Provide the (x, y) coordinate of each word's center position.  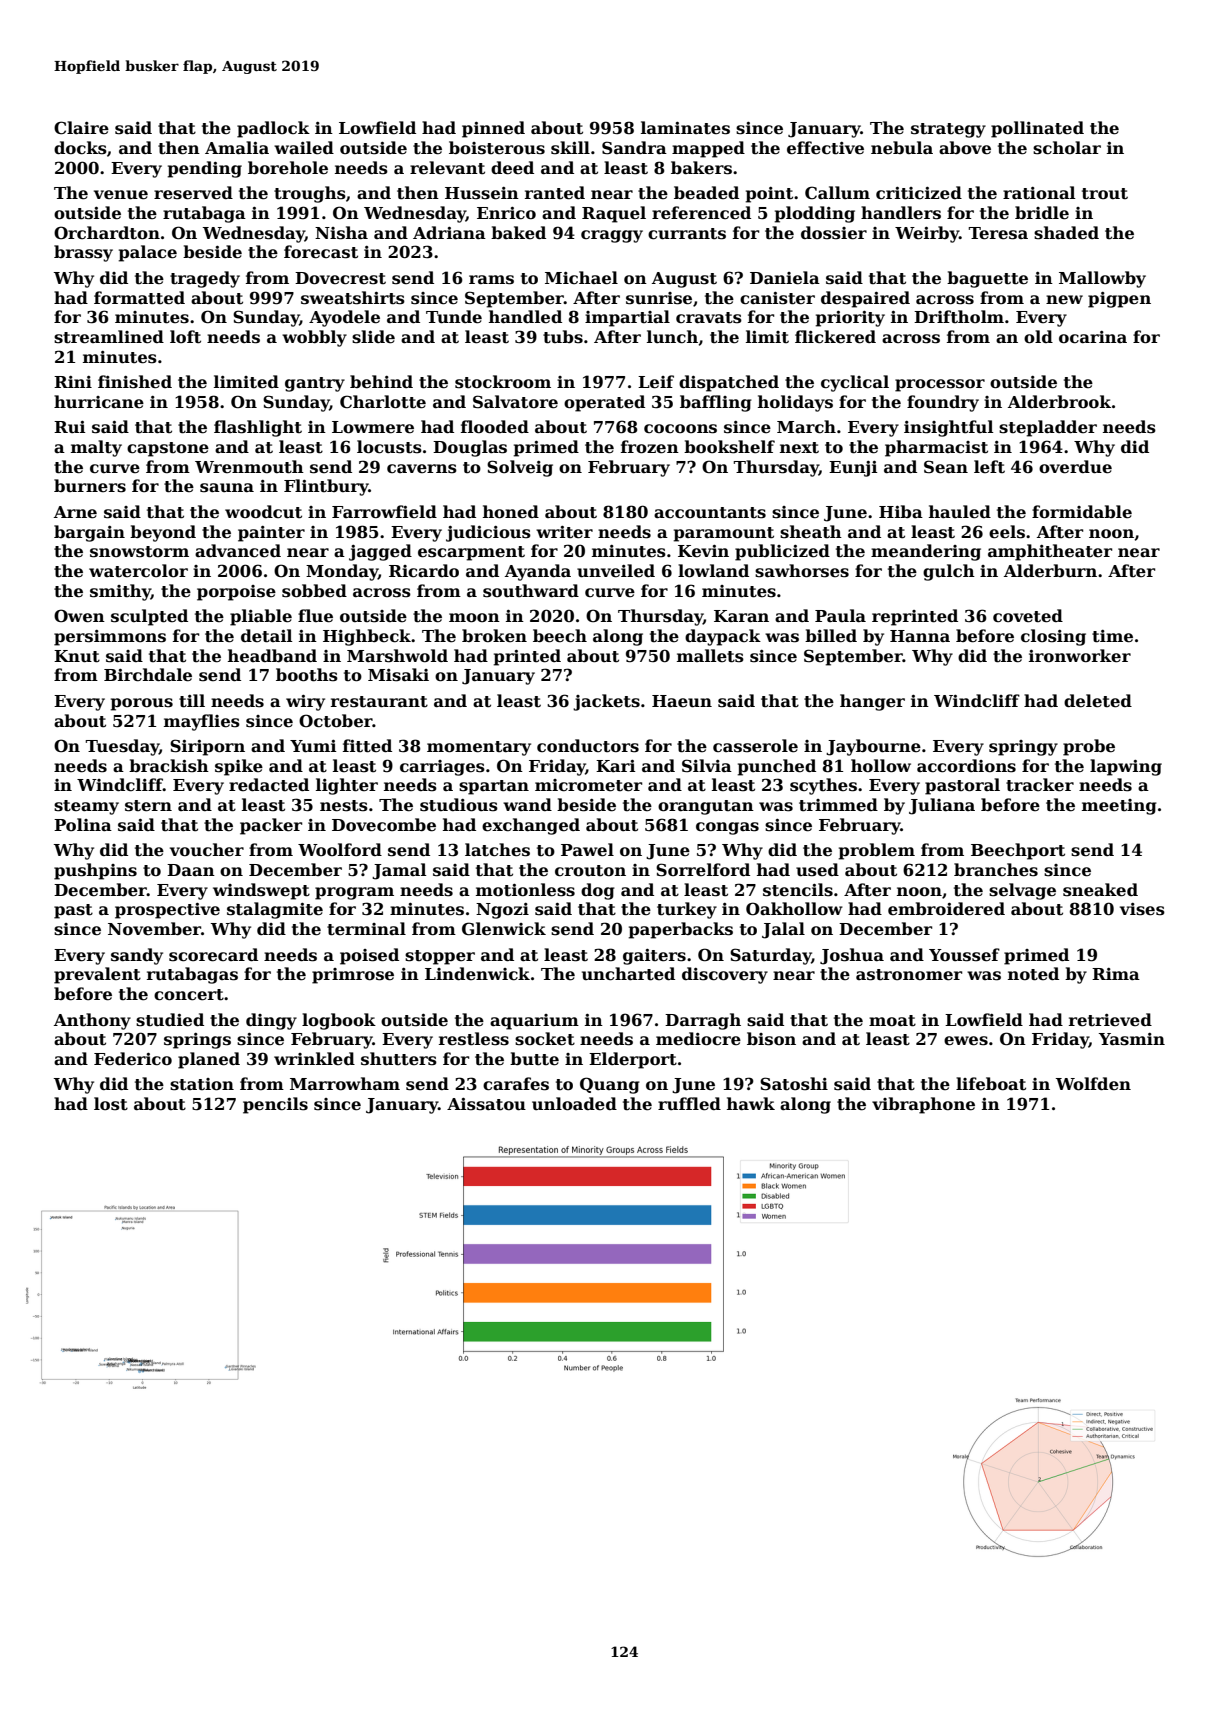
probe (1089, 747)
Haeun (682, 701)
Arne (75, 512)
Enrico (506, 213)
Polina (83, 824)
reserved (193, 193)
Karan (741, 616)
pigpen (1119, 300)
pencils (275, 1105)
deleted (1098, 701)
